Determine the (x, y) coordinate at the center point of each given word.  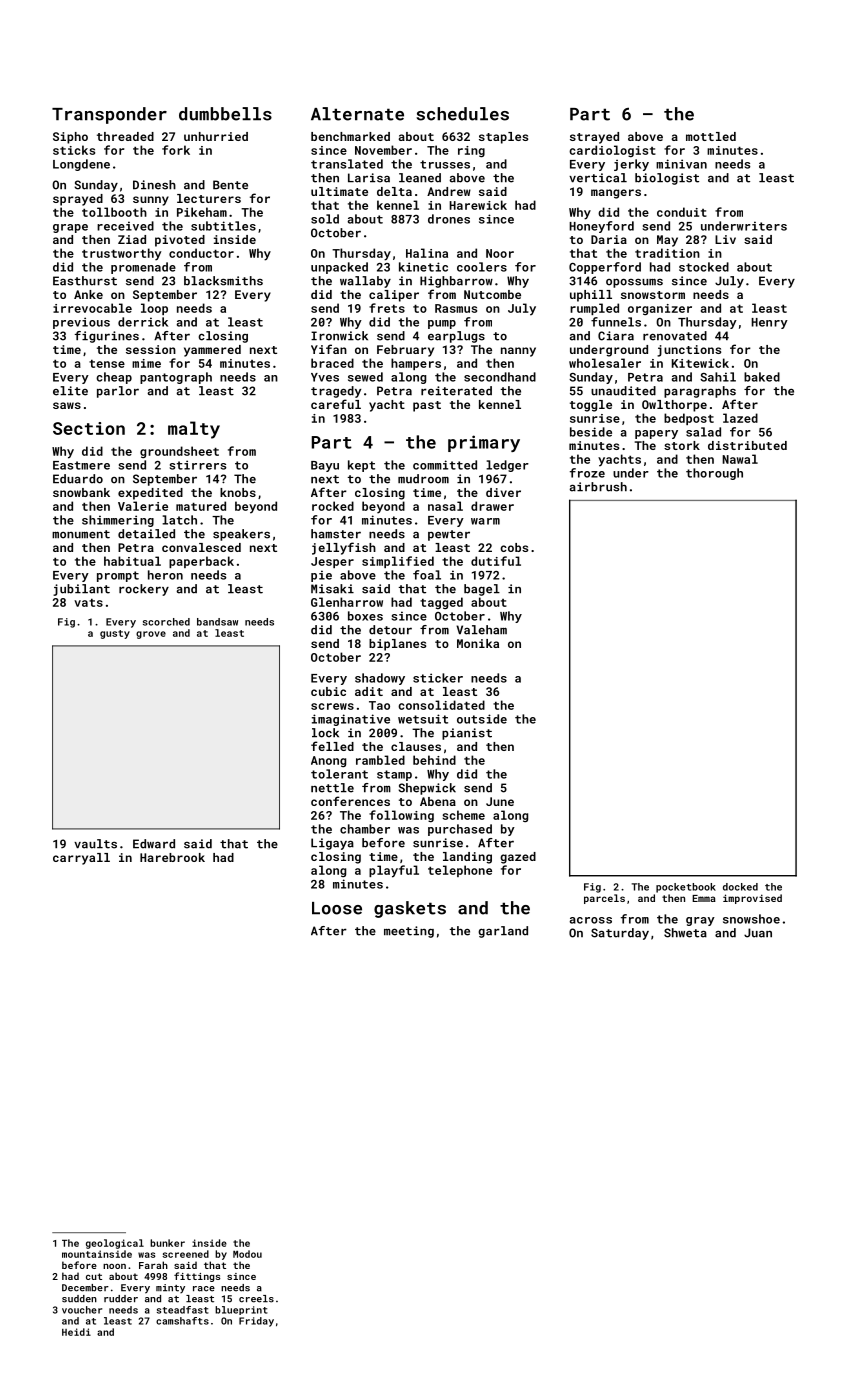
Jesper (332, 562)
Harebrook (172, 857)
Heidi (76, 1332)
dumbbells (225, 114)
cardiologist (612, 151)
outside (482, 719)
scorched (166, 622)
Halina (427, 253)
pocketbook (686, 888)
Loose (337, 908)
